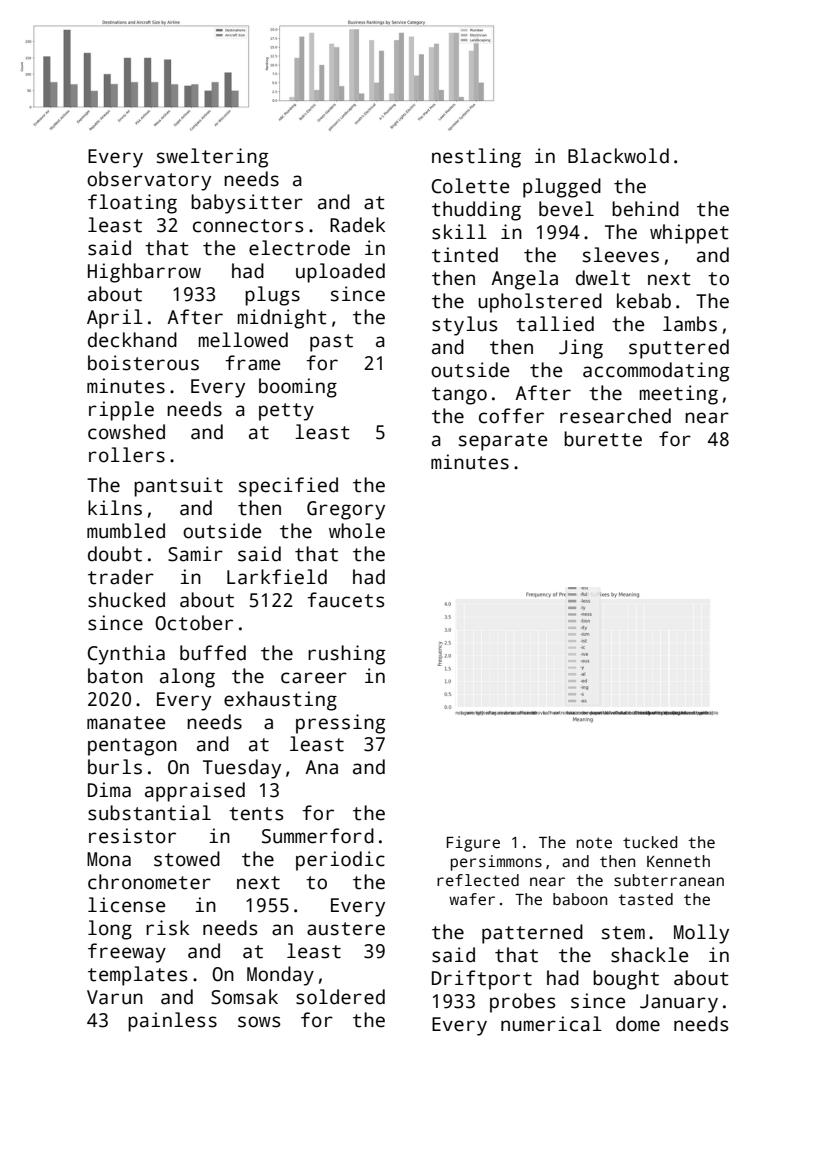 Image resolution: width=817 pixels, height=1160 pixels. Describe the element at coordinates (679, 395) in the image. I see `meeting` at that location.
